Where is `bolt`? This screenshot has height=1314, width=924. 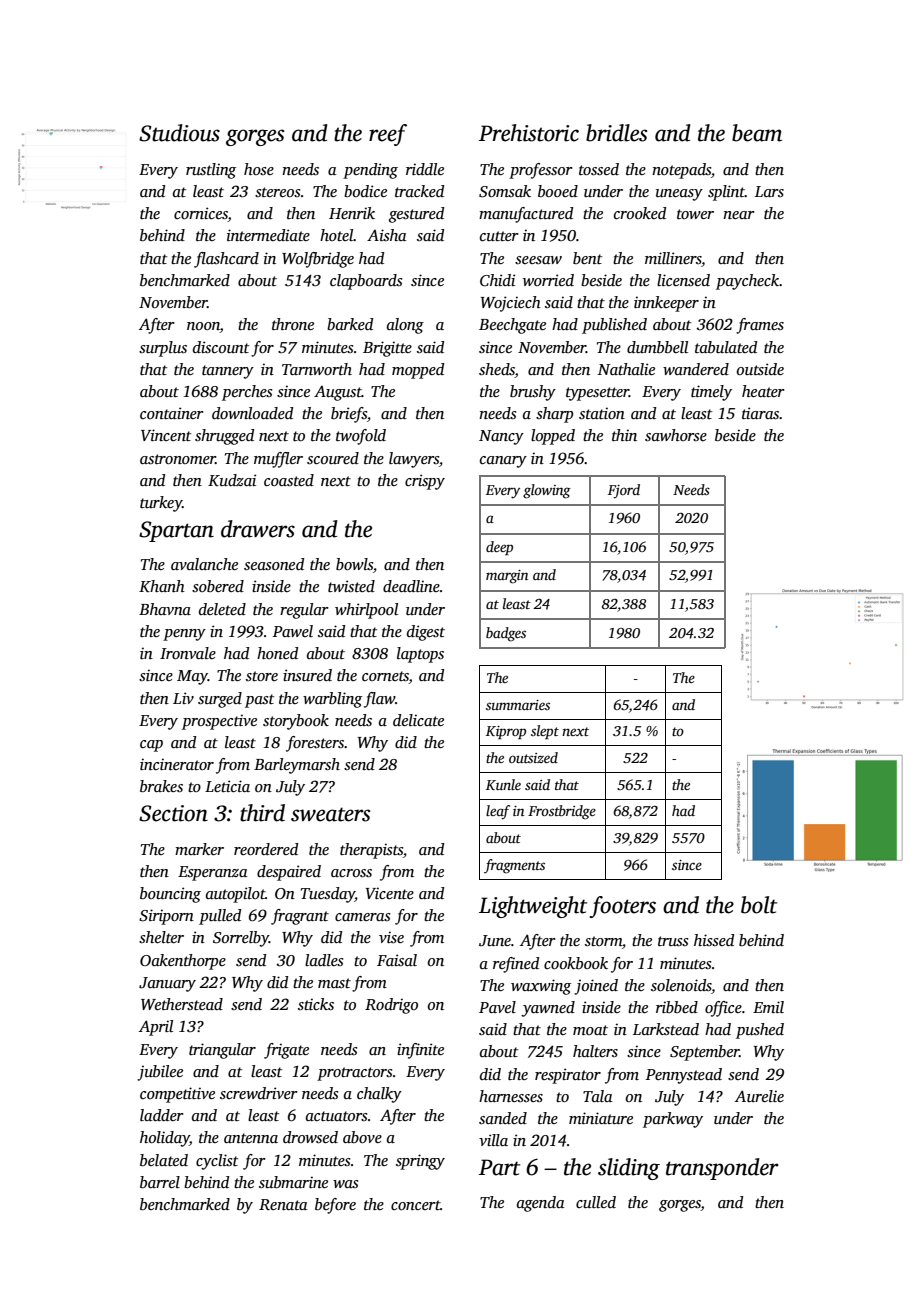
bolt is located at coordinates (759, 905).
